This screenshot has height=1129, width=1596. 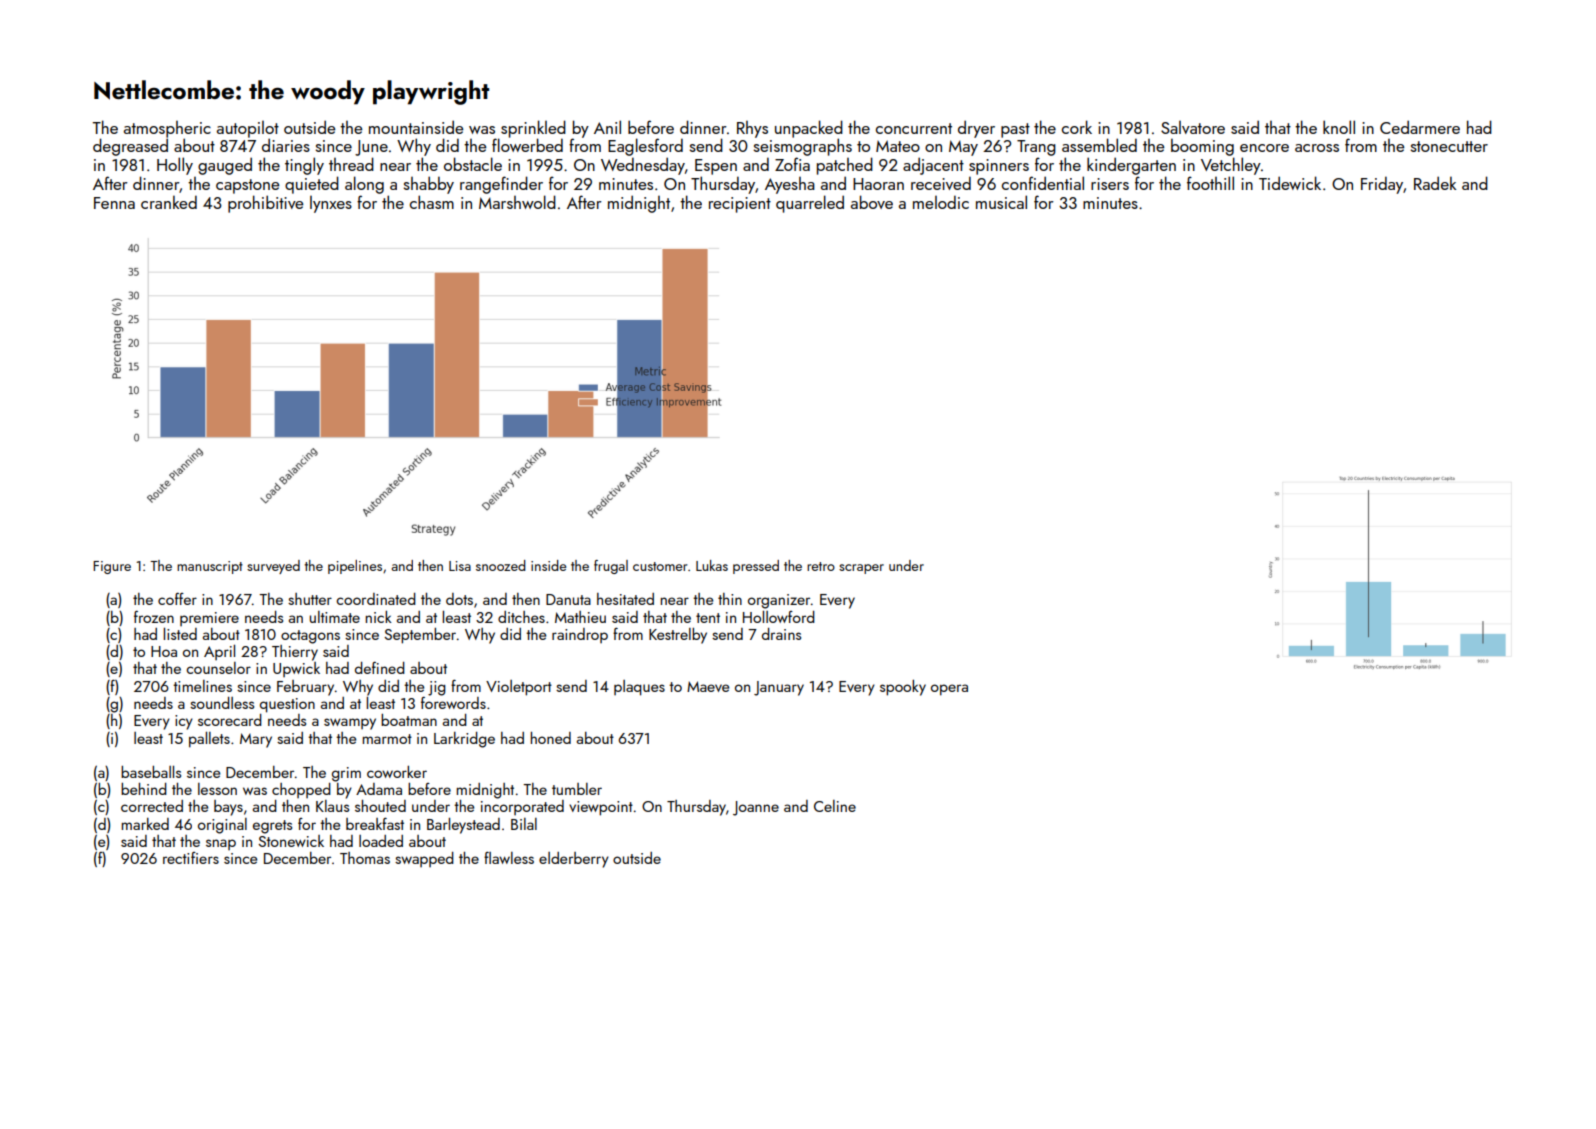 I want to click on opera, so click(x=949, y=690).
